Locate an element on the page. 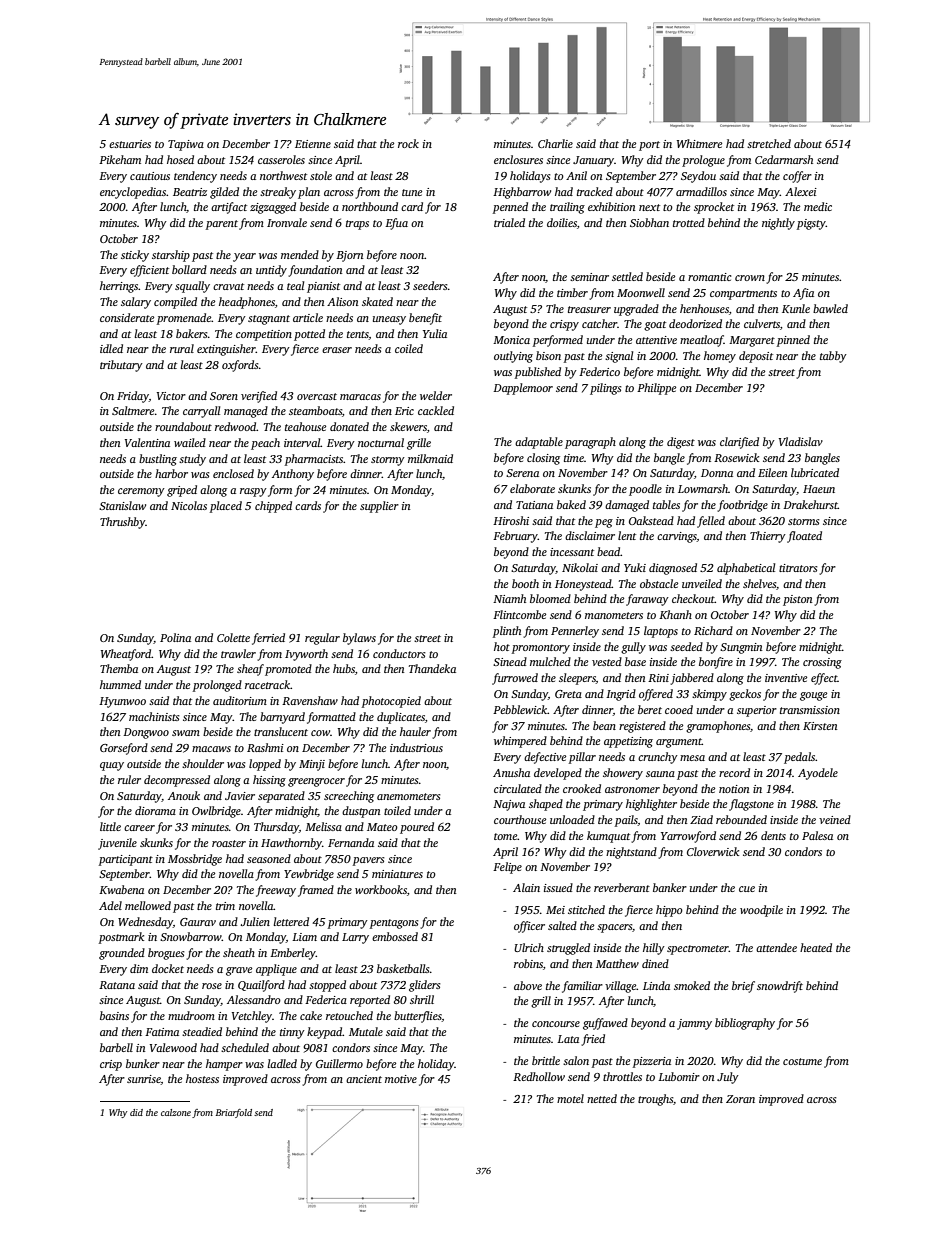 The image size is (952, 1233). closing is located at coordinates (543, 459).
